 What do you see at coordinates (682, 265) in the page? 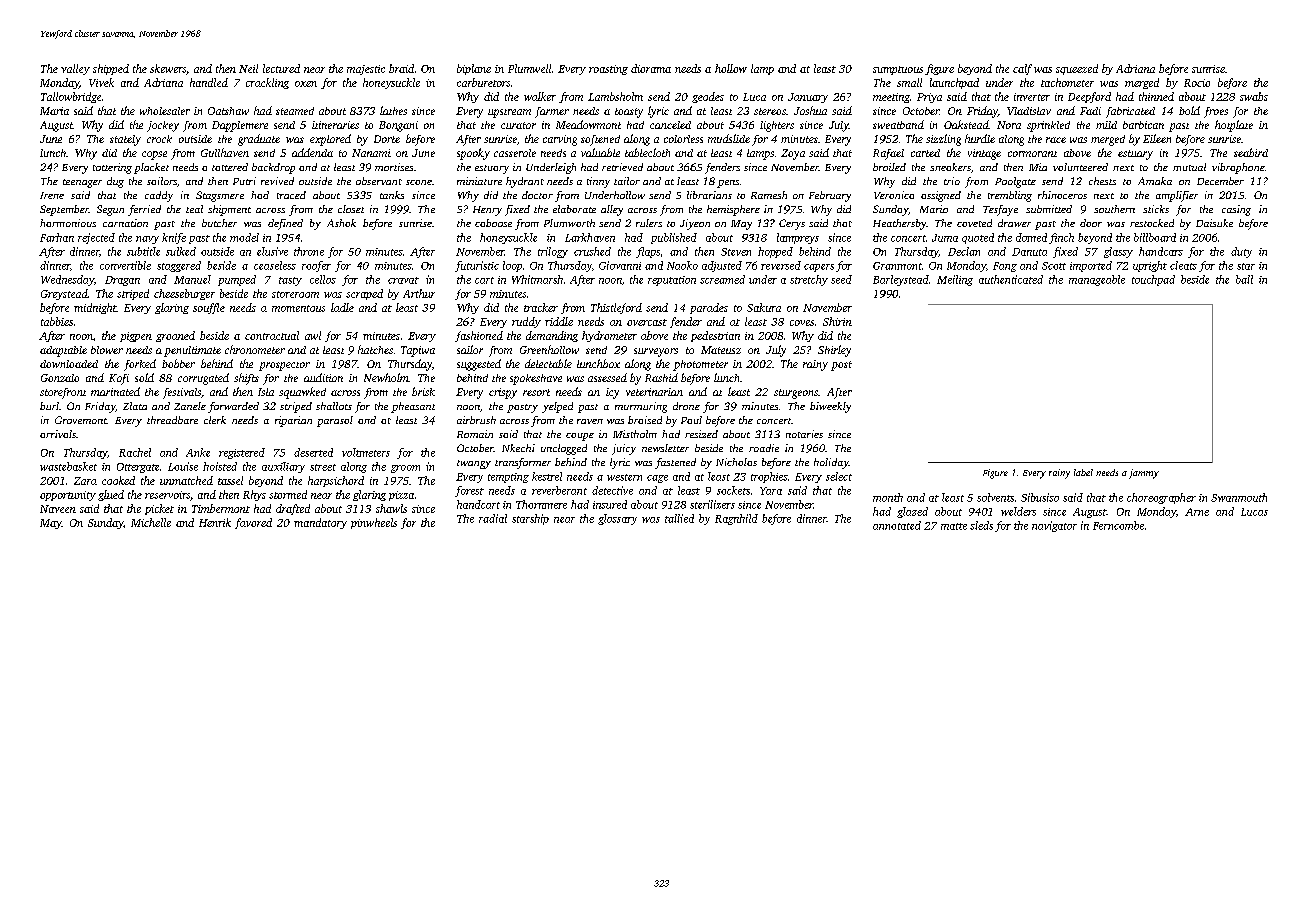
I see `Naoko` at bounding box center [682, 265].
